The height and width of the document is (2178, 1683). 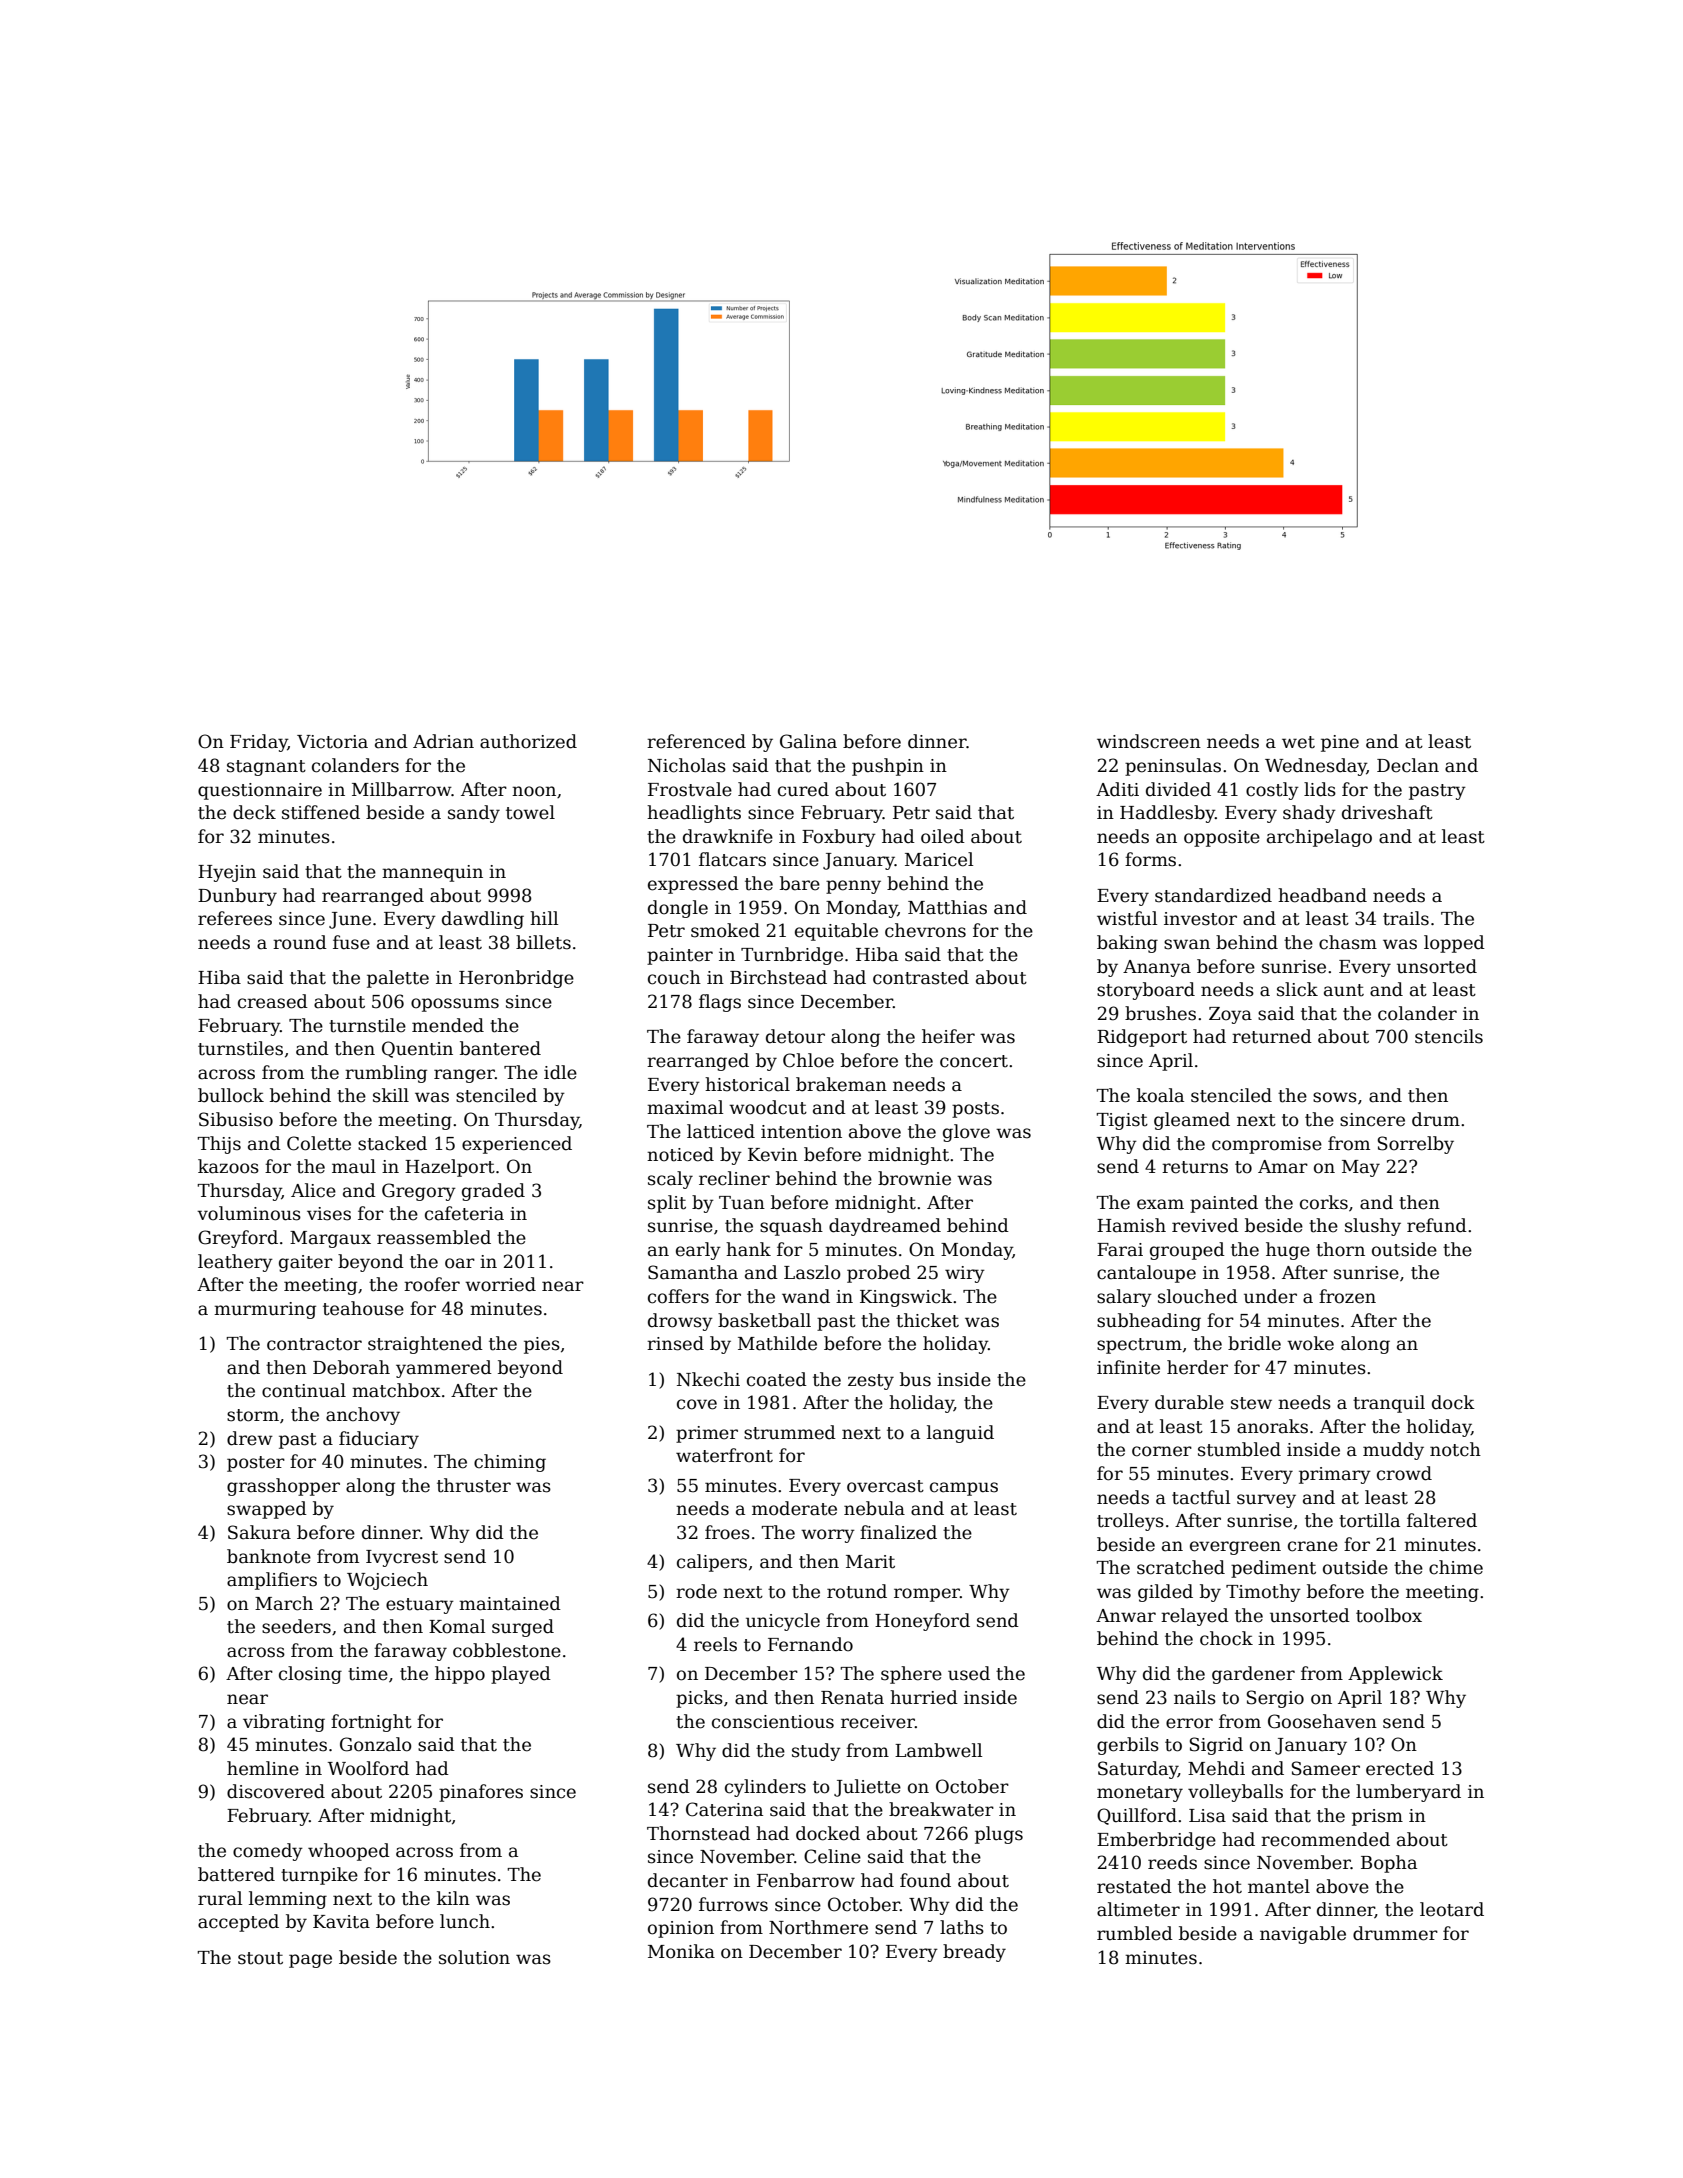 What do you see at coordinates (443, 741) in the document?
I see `Adrian` at bounding box center [443, 741].
